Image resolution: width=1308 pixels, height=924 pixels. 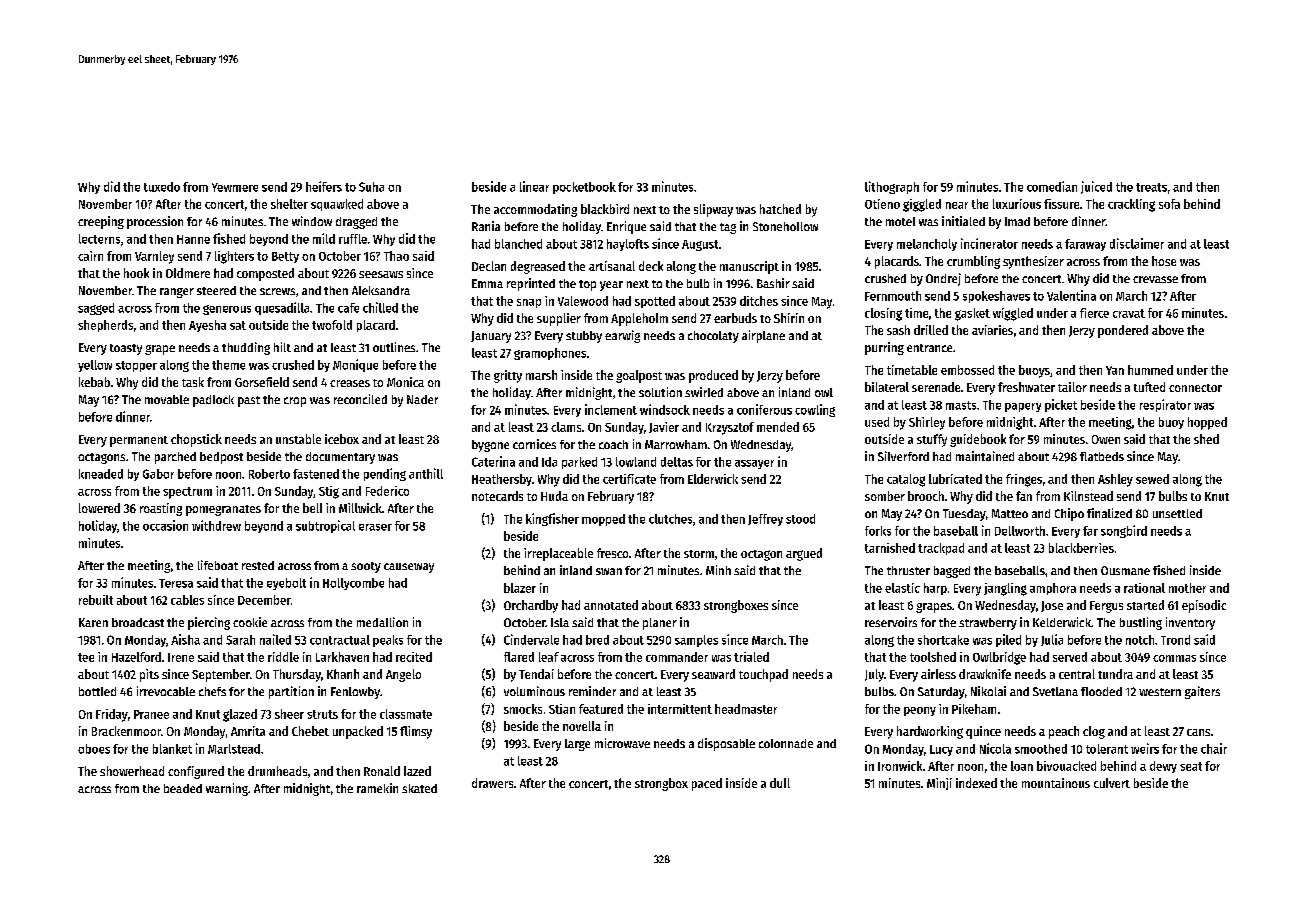 What do you see at coordinates (377, 788) in the document?
I see `ramekin` at bounding box center [377, 788].
